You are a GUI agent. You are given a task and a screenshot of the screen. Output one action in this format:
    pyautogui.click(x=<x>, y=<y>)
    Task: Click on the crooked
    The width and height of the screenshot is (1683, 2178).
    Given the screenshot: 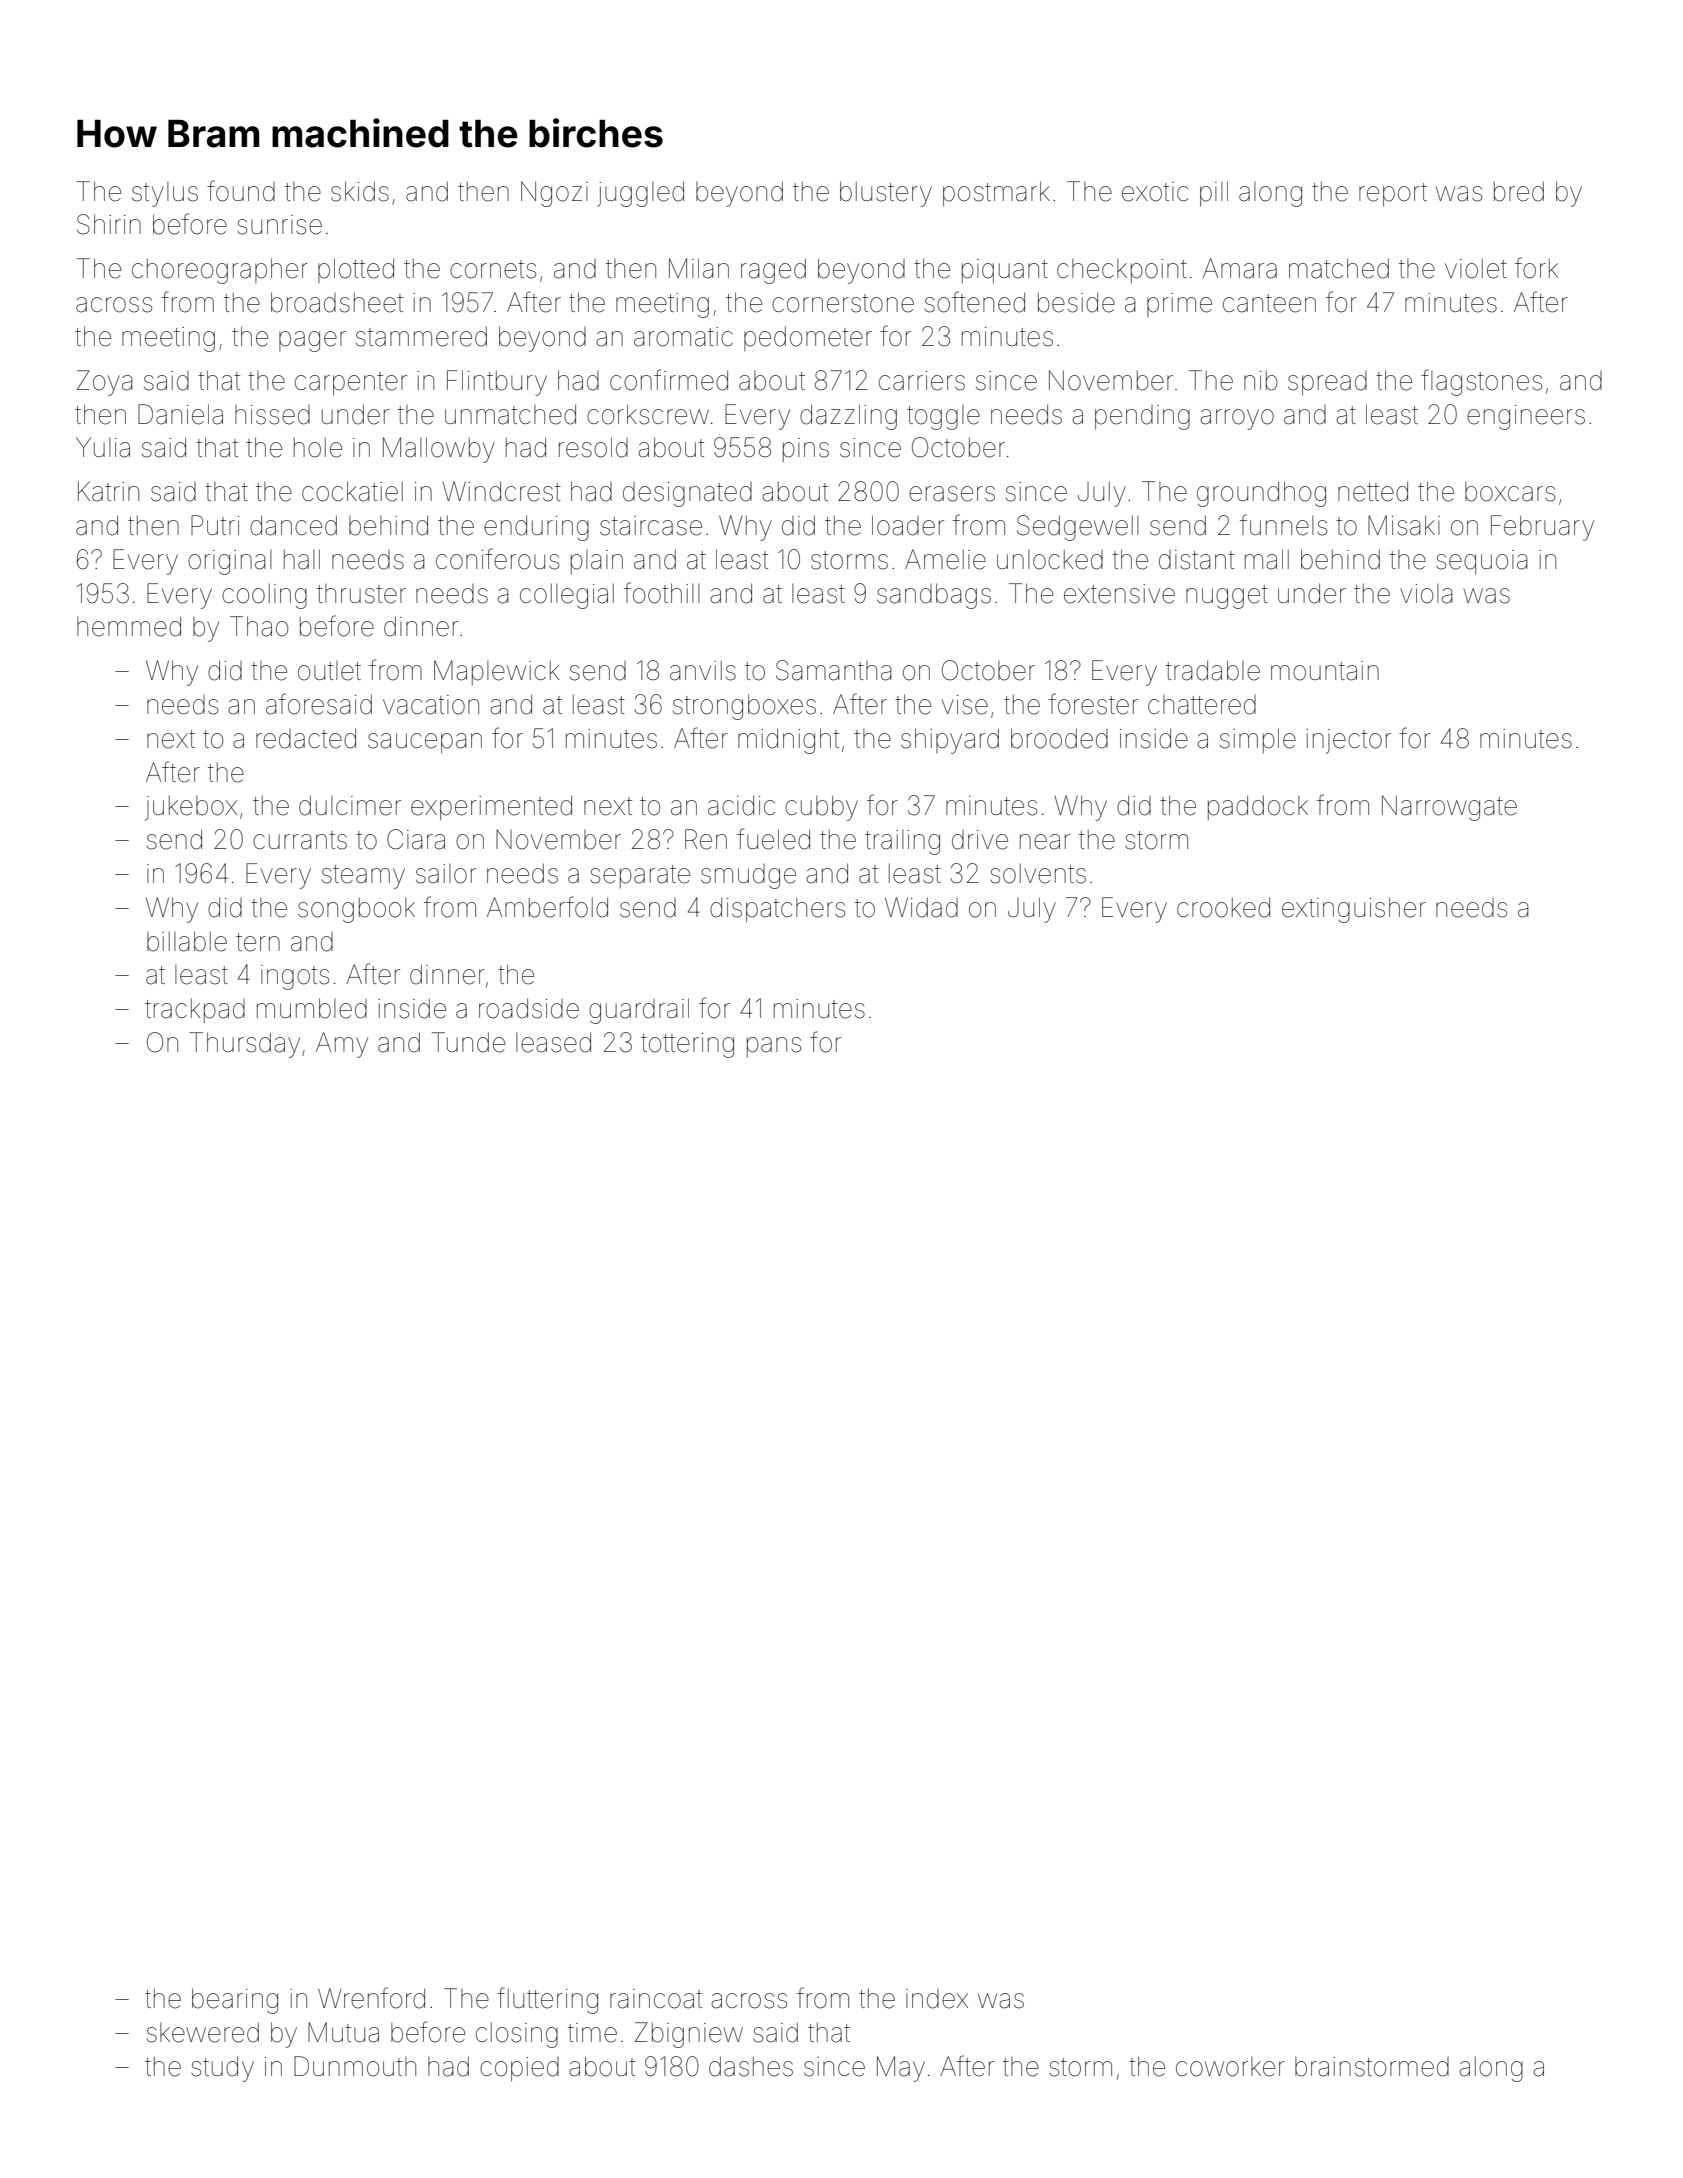 What is the action you would take?
    pyautogui.click(x=1223, y=907)
